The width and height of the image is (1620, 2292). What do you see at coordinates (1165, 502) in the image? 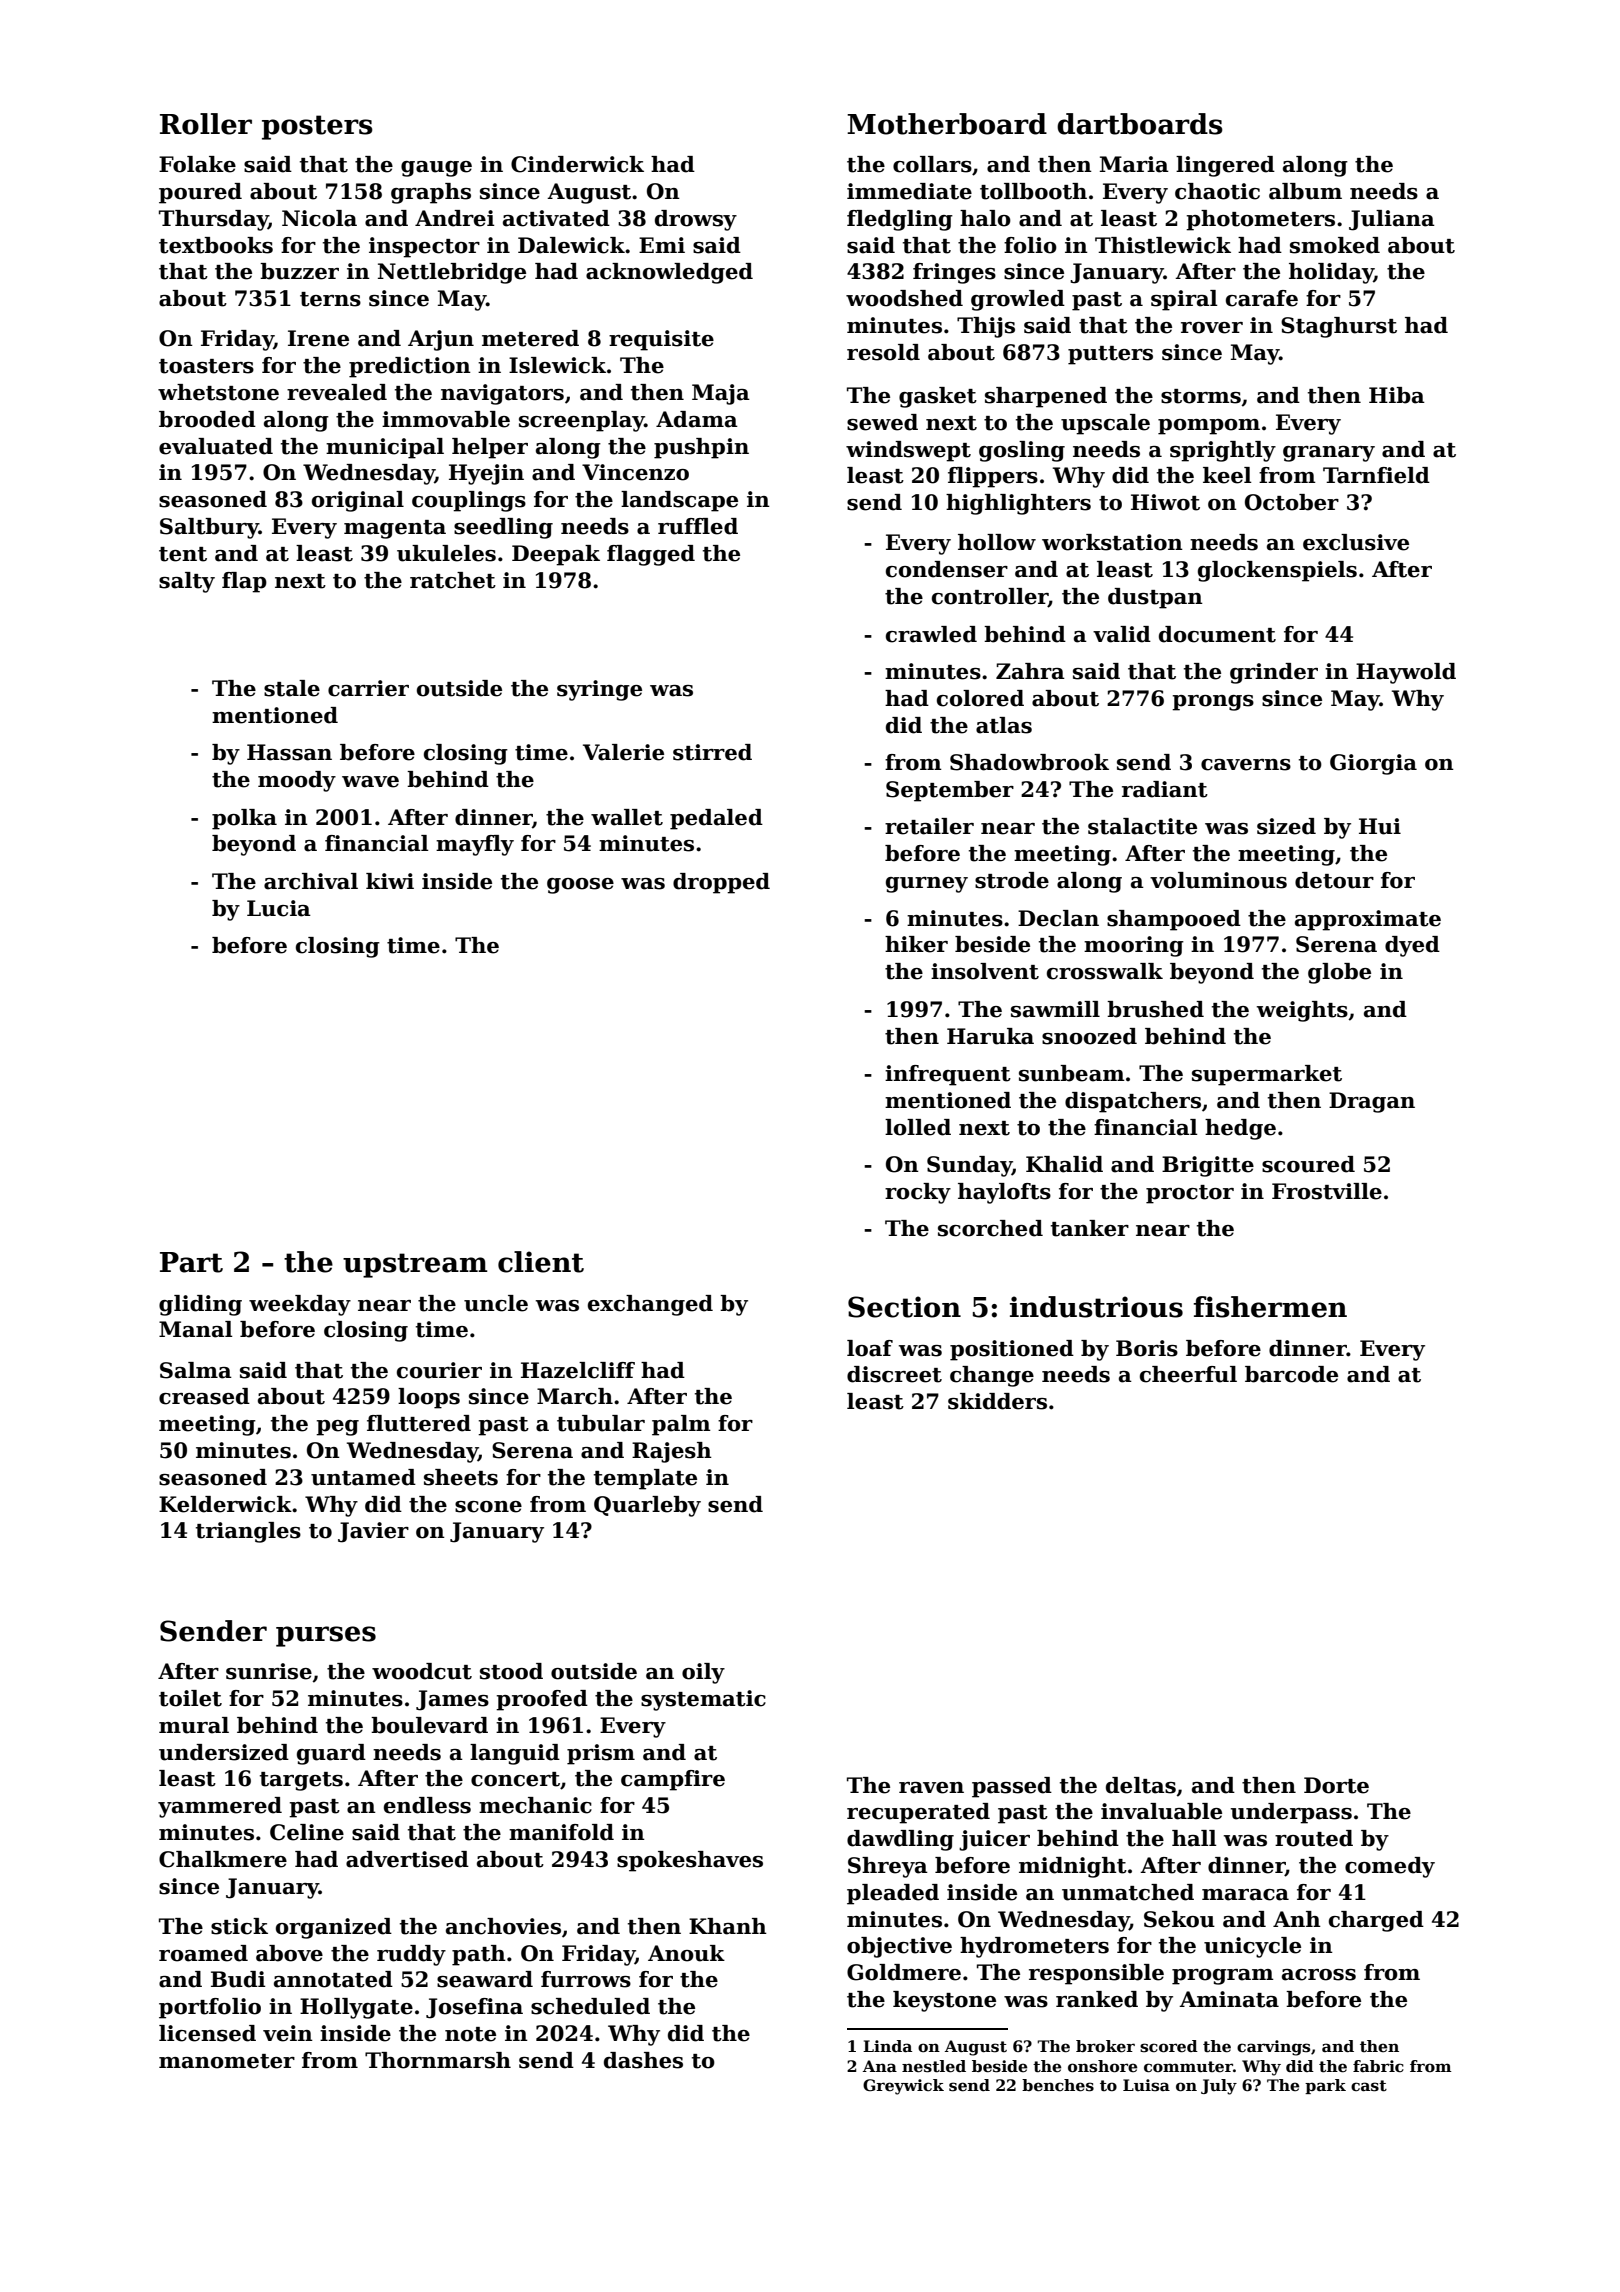
I see `Hiwot` at bounding box center [1165, 502].
